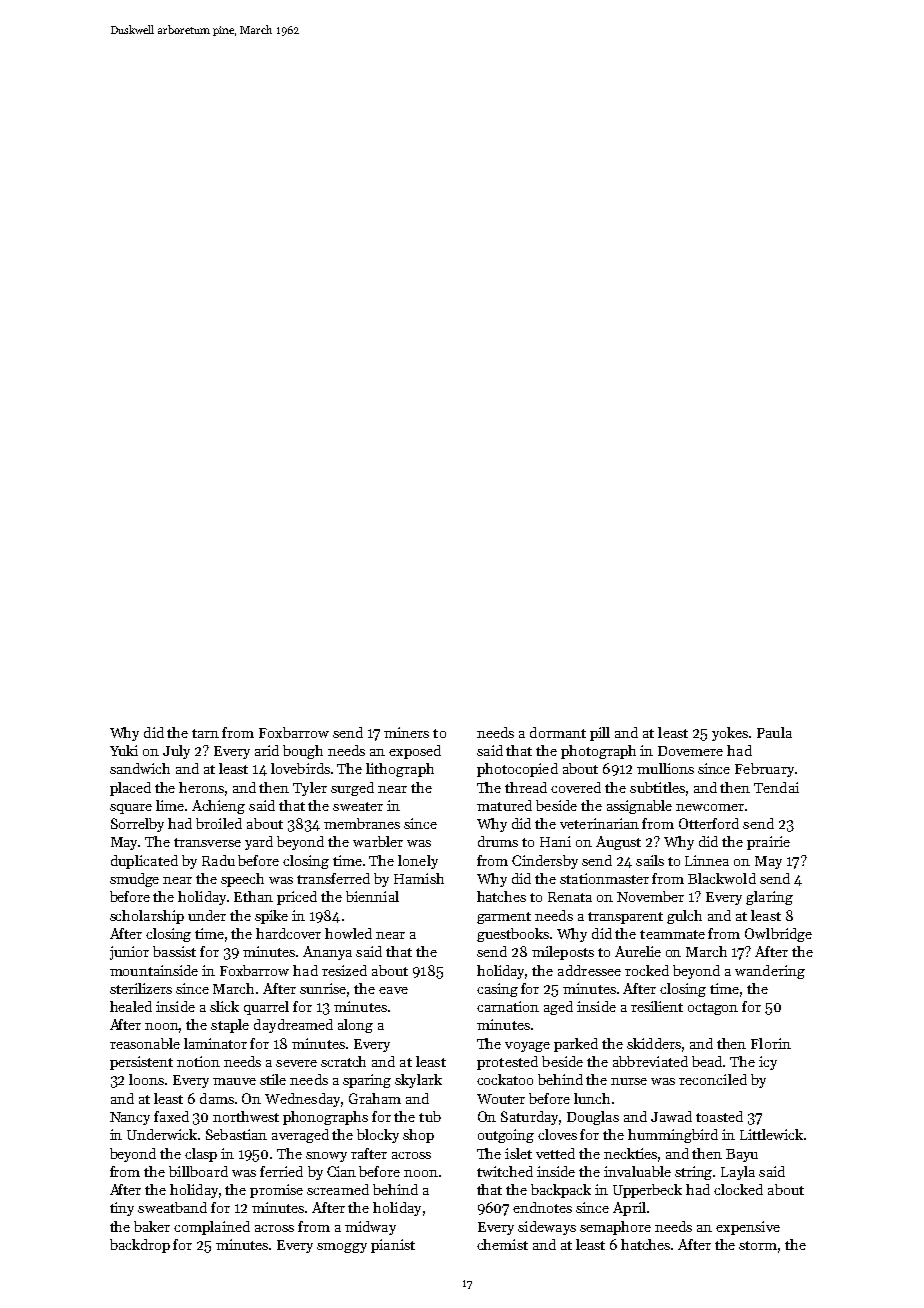 Image resolution: width=924 pixels, height=1308 pixels. I want to click on prairie, so click(768, 843).
